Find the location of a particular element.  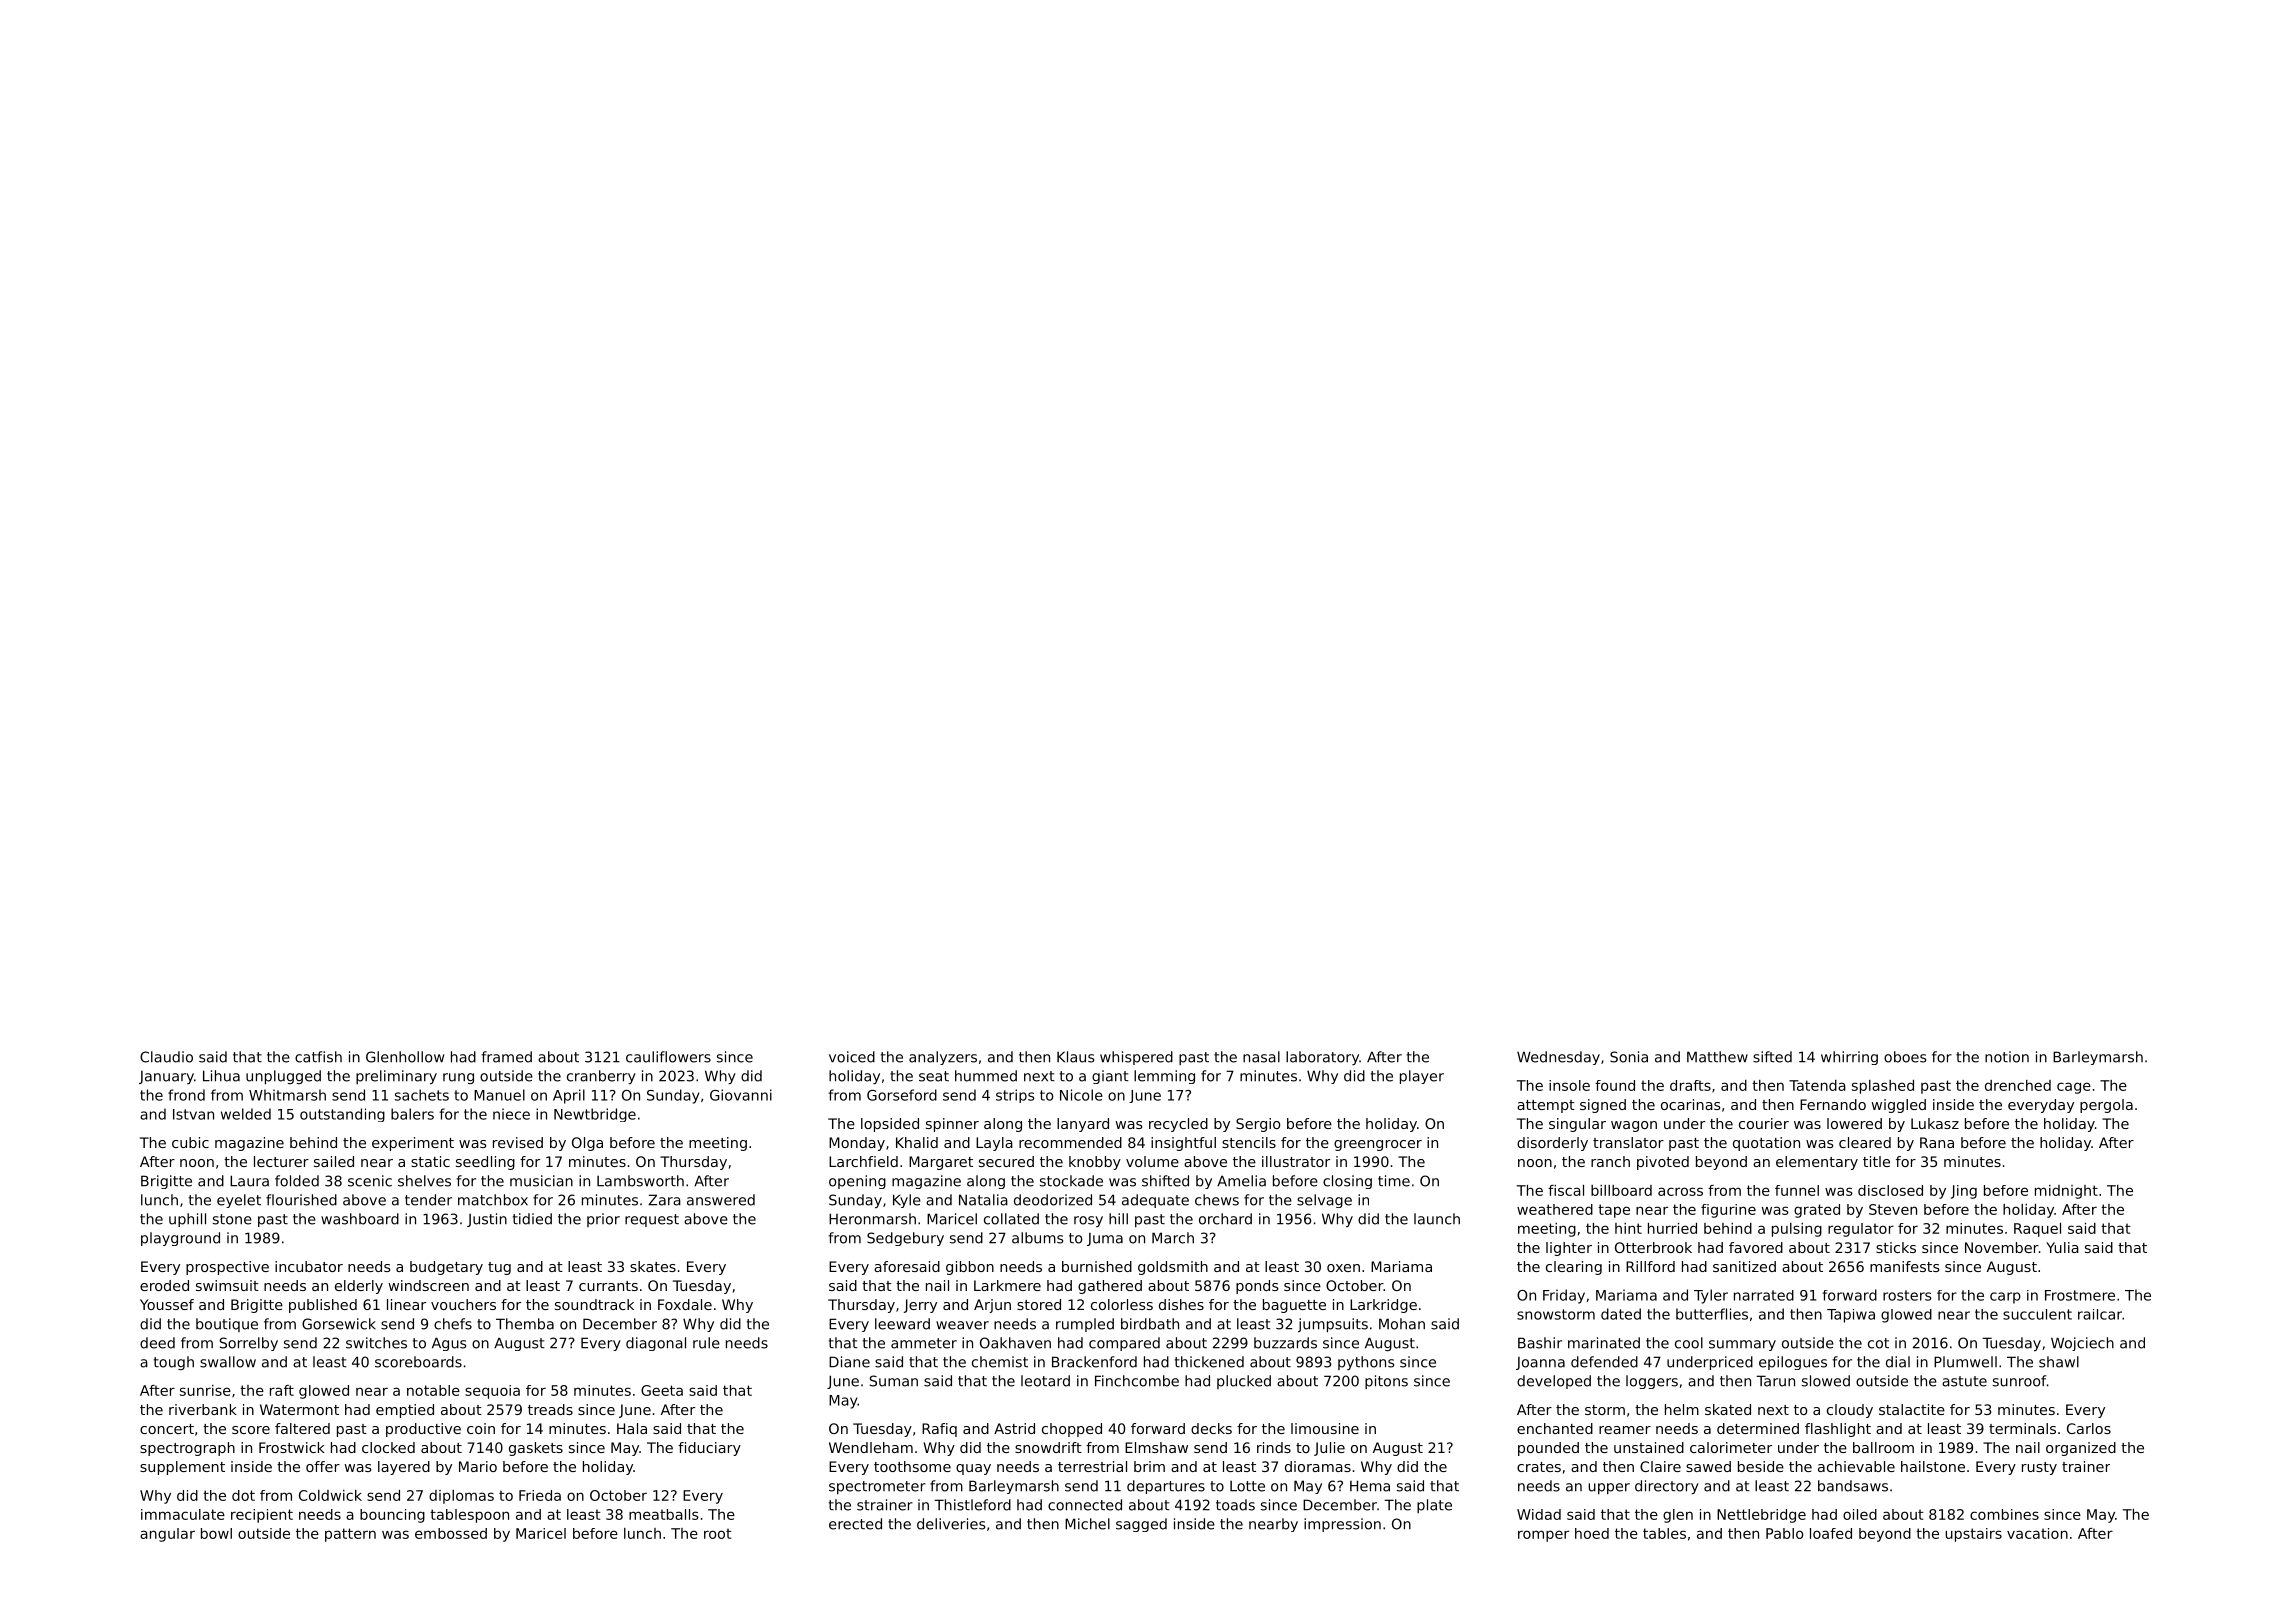

Mohan is located at coordinates (1402, 1324).
